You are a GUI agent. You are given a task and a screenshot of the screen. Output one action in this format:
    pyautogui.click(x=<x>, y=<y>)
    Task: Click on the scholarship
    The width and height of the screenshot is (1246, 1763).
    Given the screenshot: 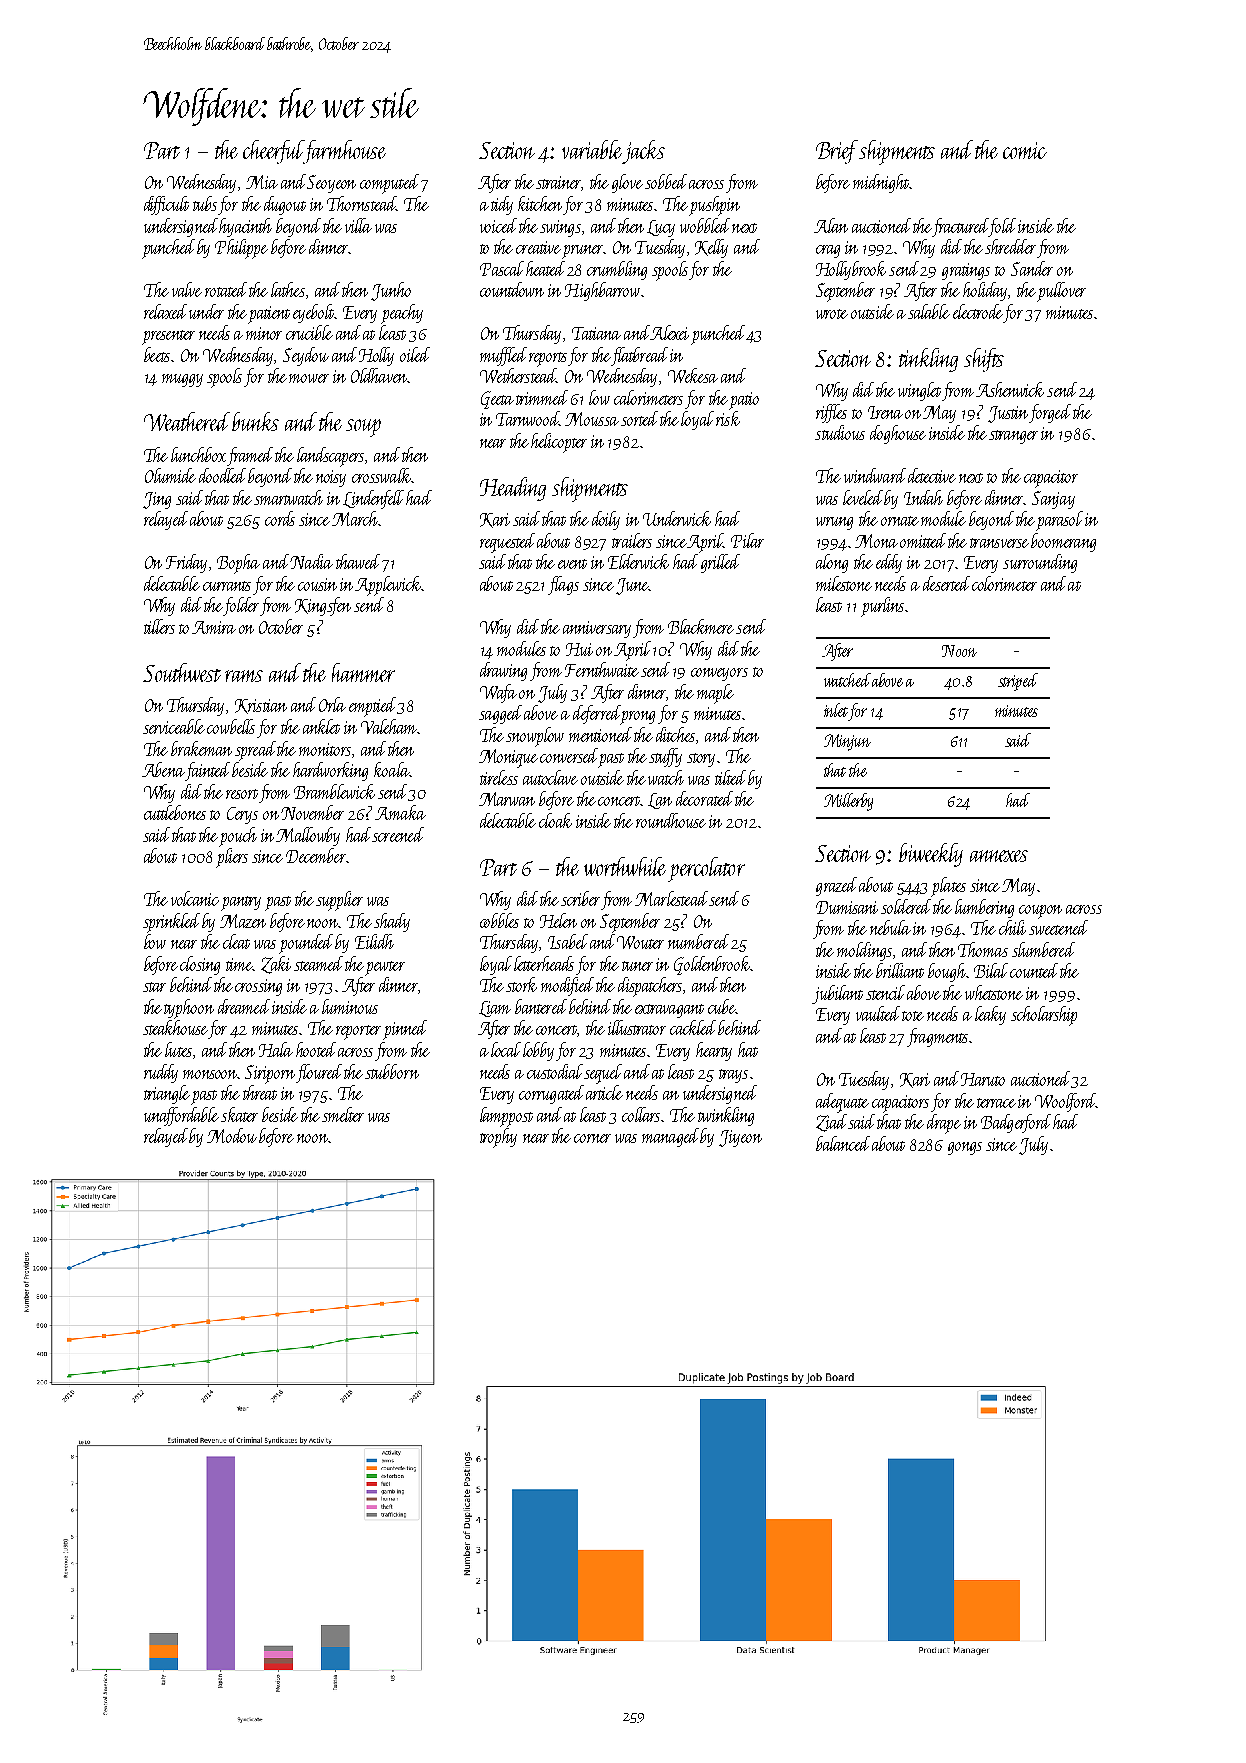 What is the action you would take?
    pyautogui.click(x=1044, y=1016)
